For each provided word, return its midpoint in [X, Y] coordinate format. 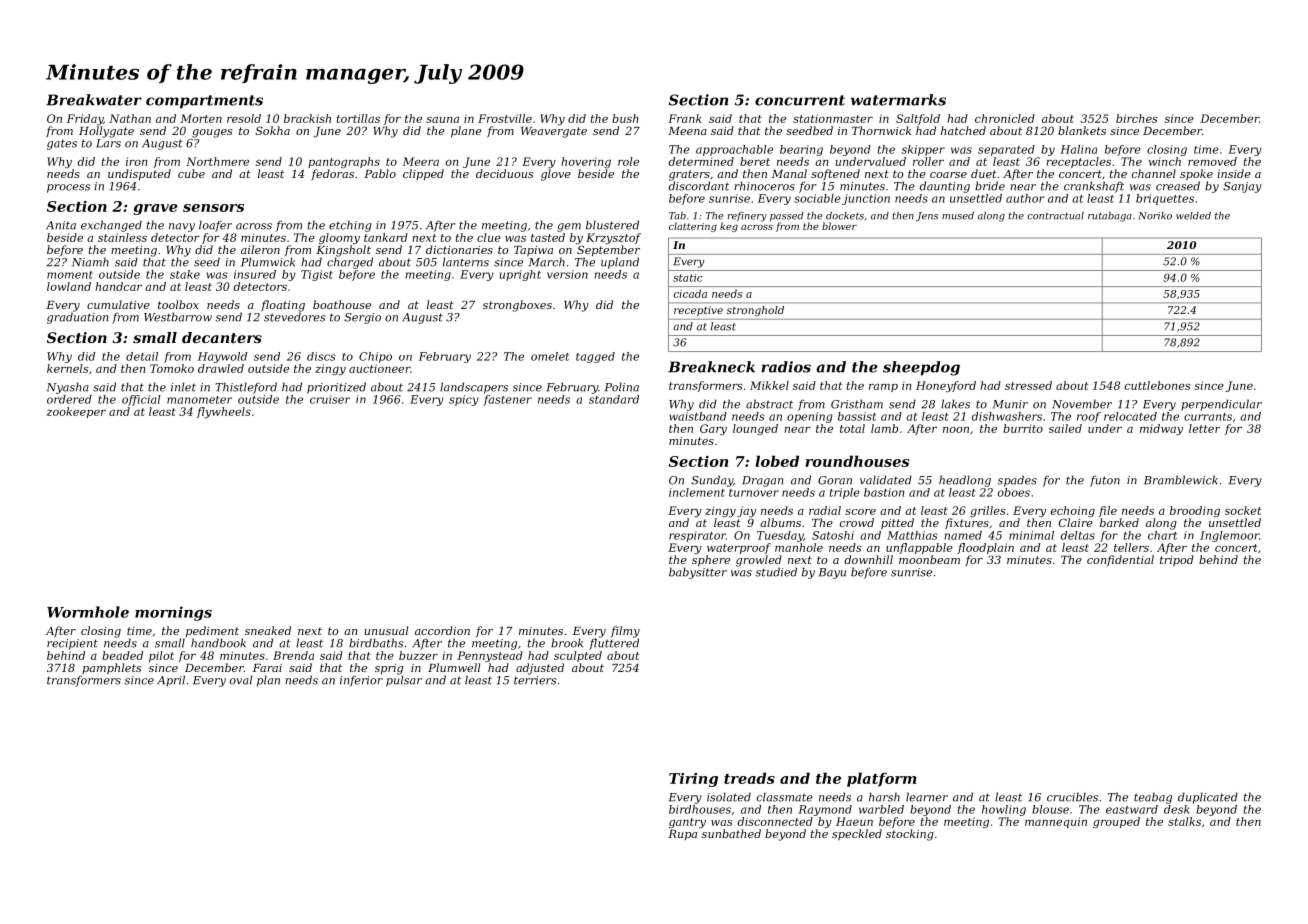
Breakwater [94, 100]
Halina [1078, 149]
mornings [173, 613]
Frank [685, 118]
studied [776, 572]
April [171, 681]
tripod [1177, 561]
